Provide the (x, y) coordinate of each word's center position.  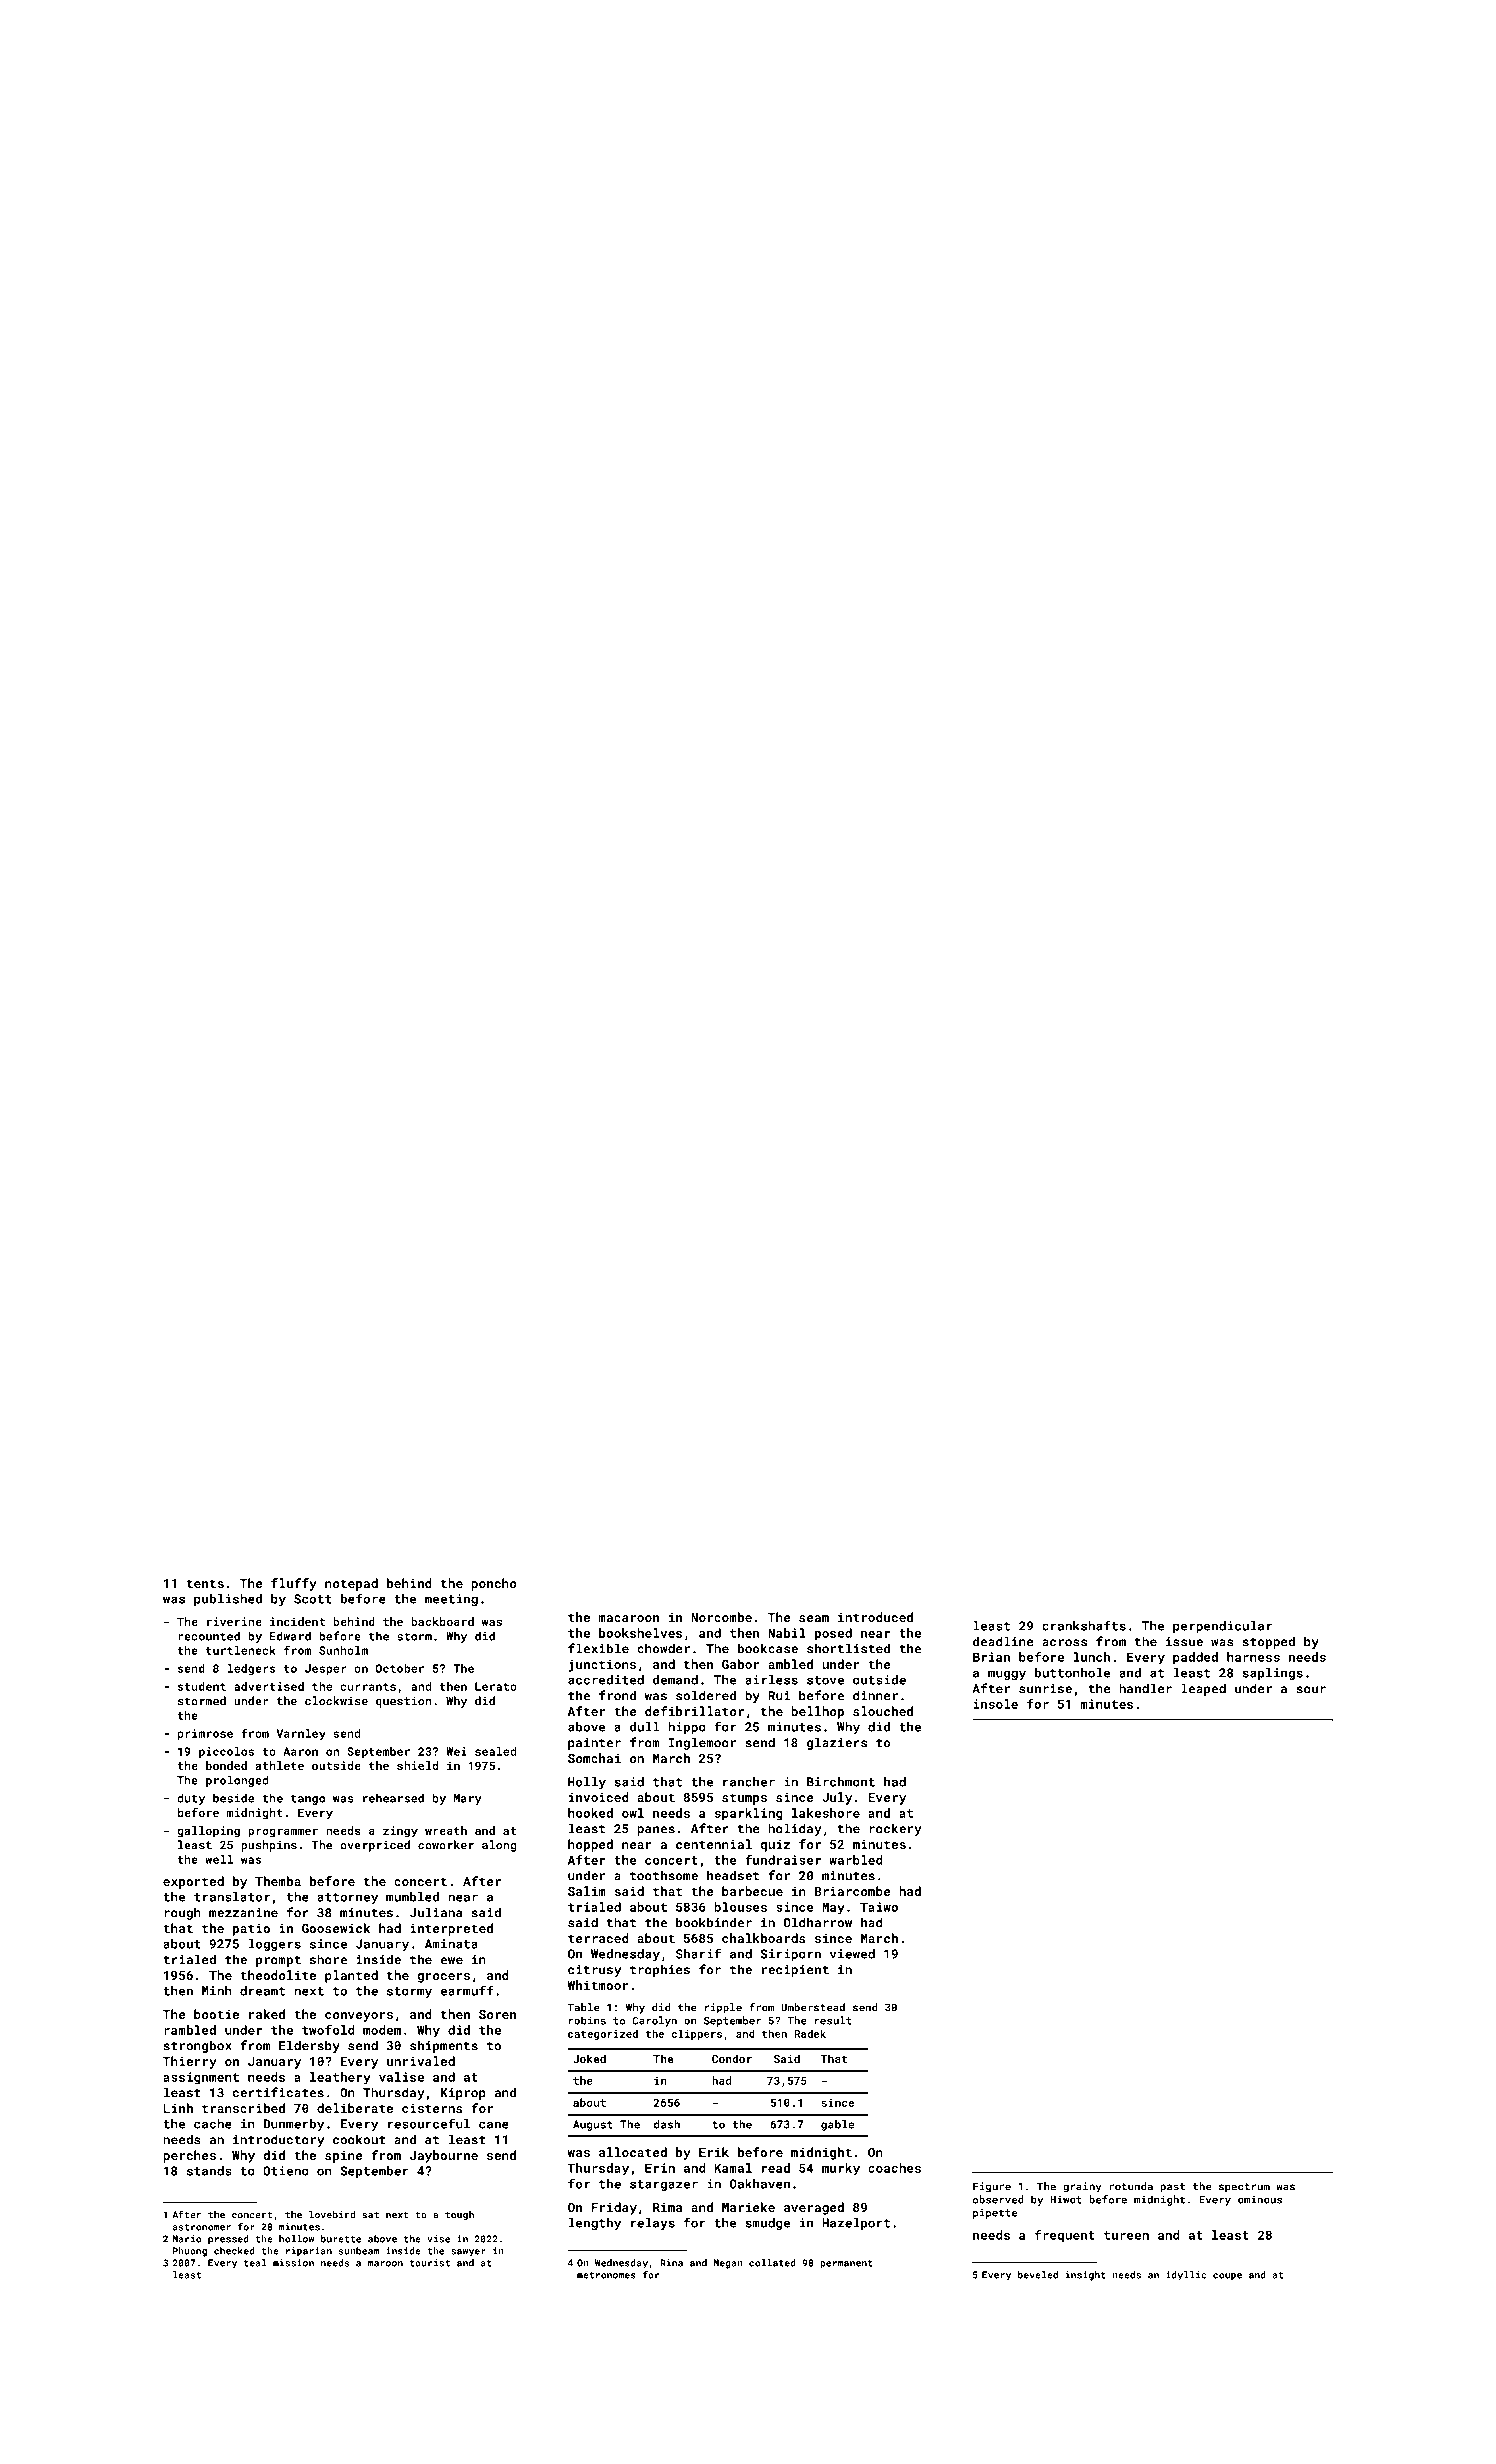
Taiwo (879, 1907)
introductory (278, 2140)
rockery (895, 1829)
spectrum (1244, 2188)
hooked (590, 1813)
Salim (587, 1891)
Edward (290, 1636)
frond (617, 1695)
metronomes (606, 2275)
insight (1086, 2276)
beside (233, 1798)
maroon (385, 2264)
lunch (1092, 1657)
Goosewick (336, 1928)
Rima (667, 2207)
